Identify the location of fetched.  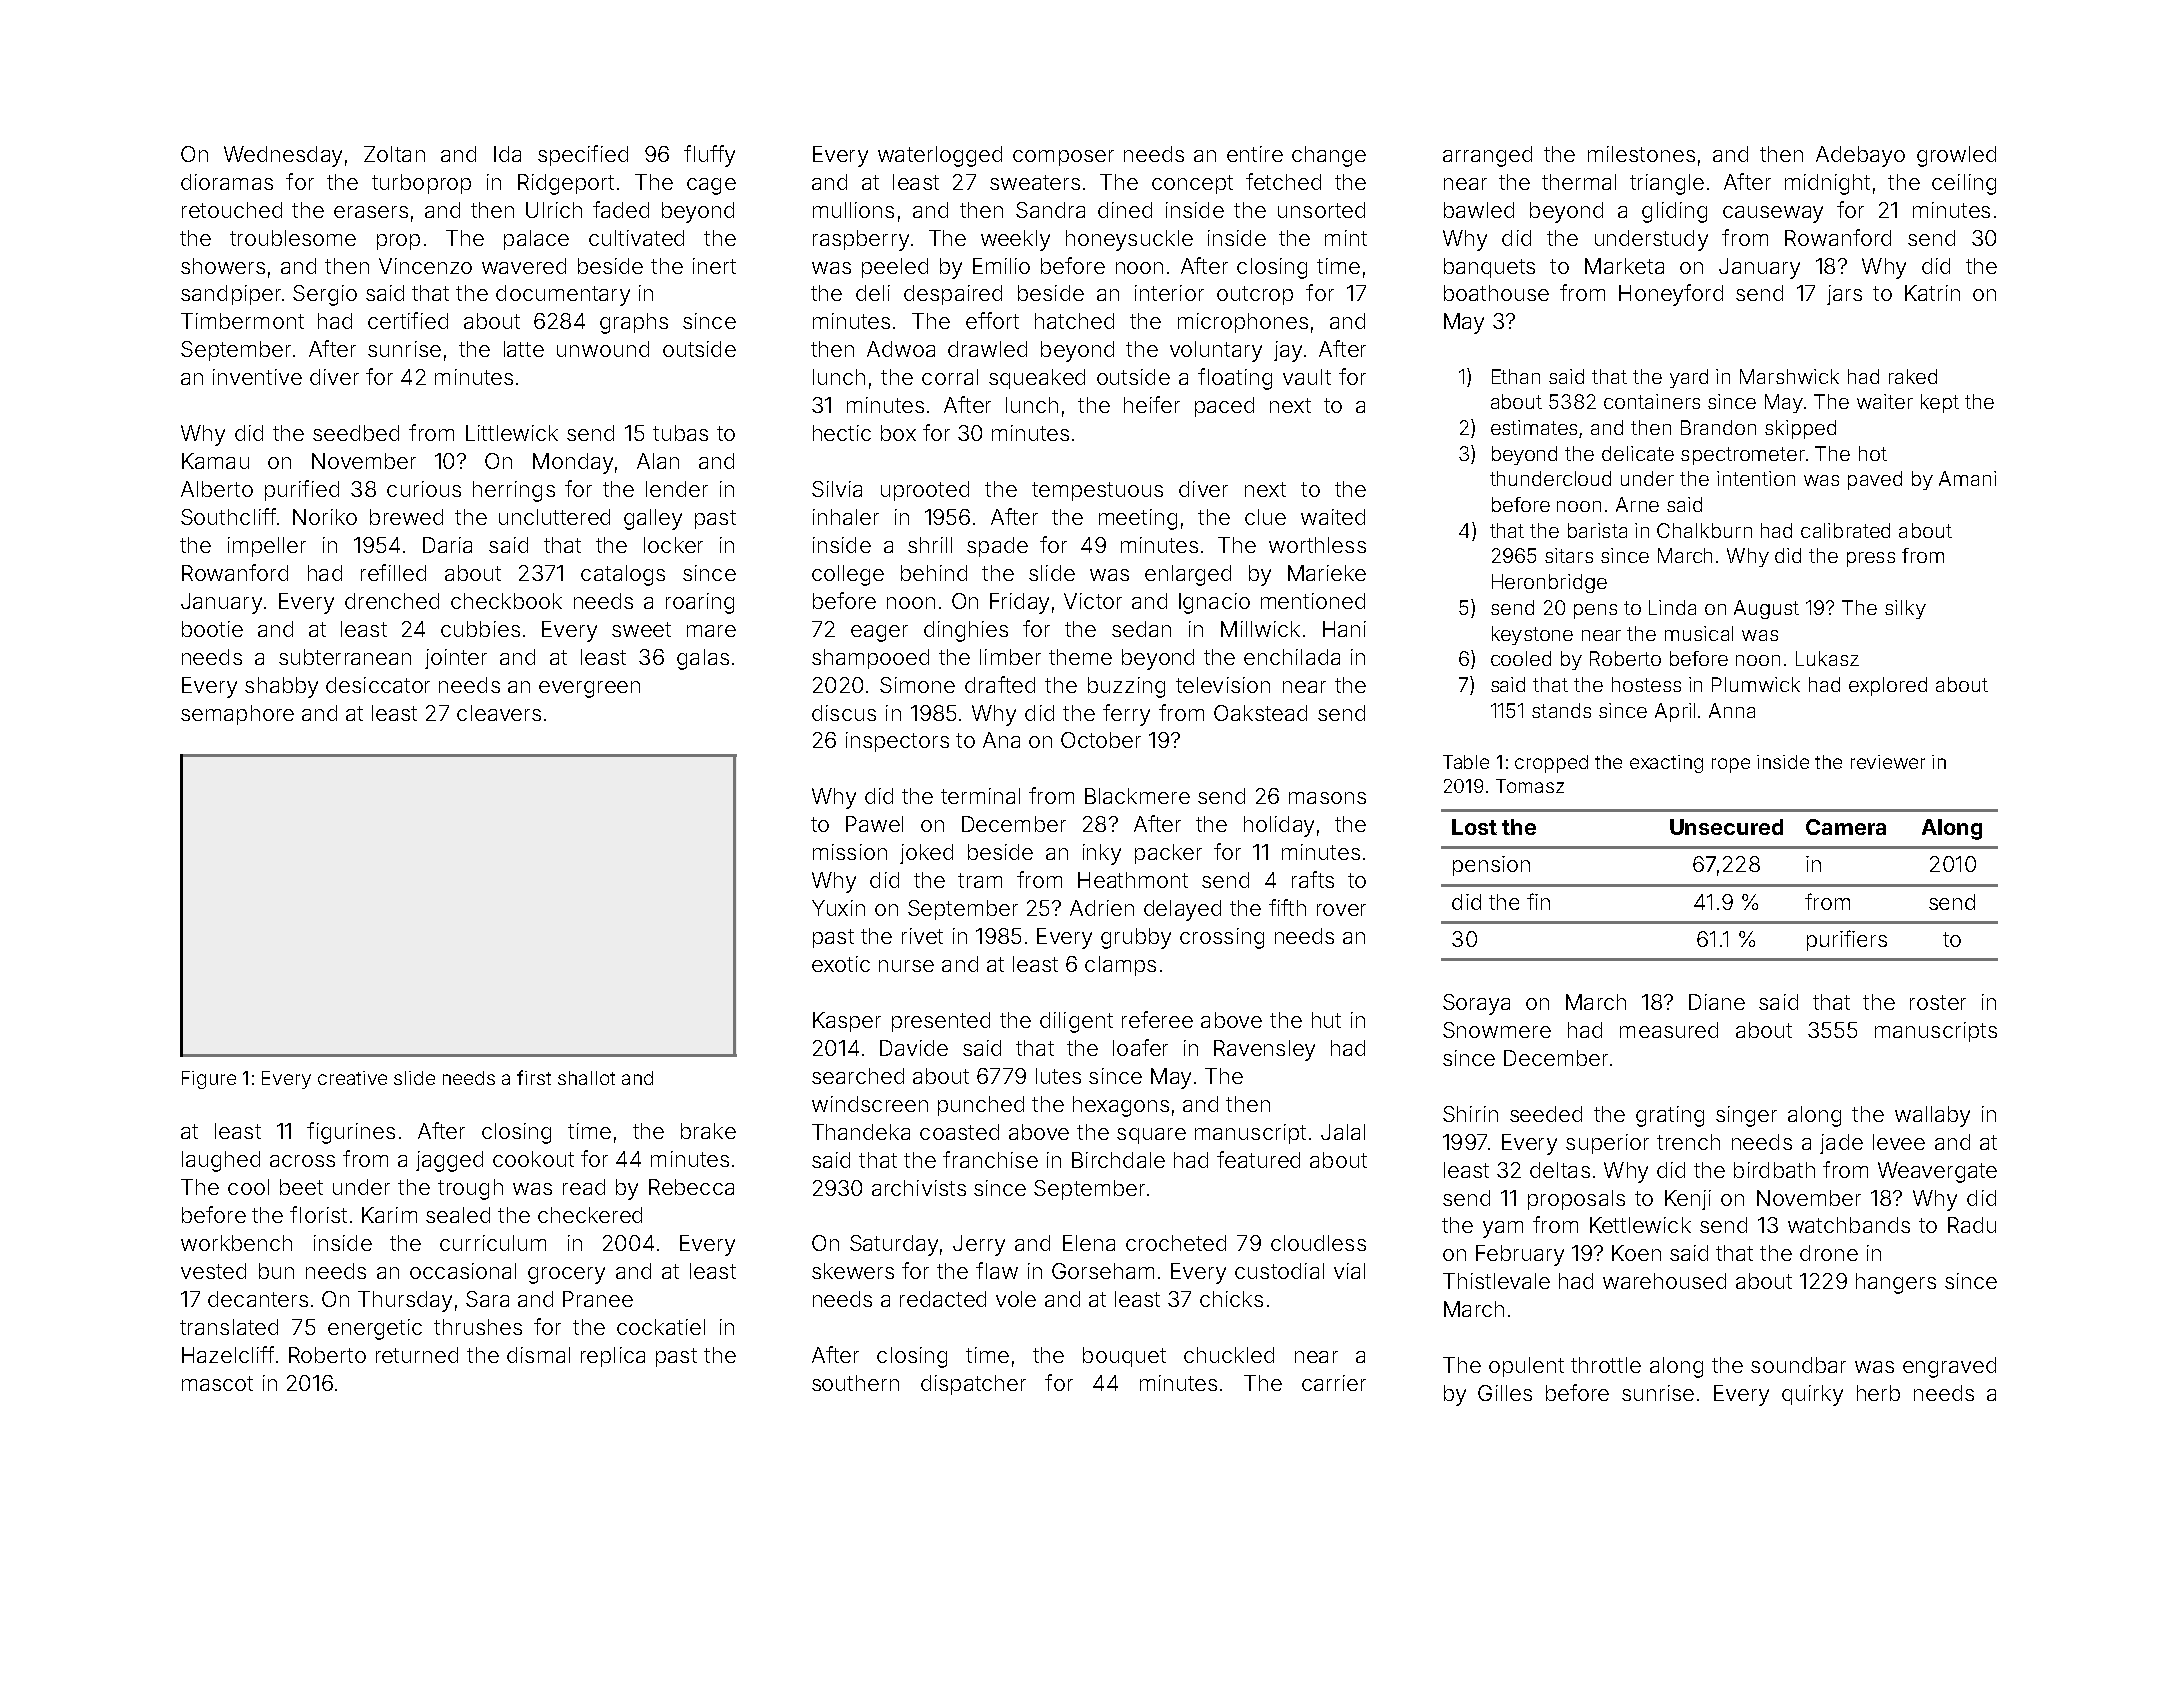
(1283, 181).
